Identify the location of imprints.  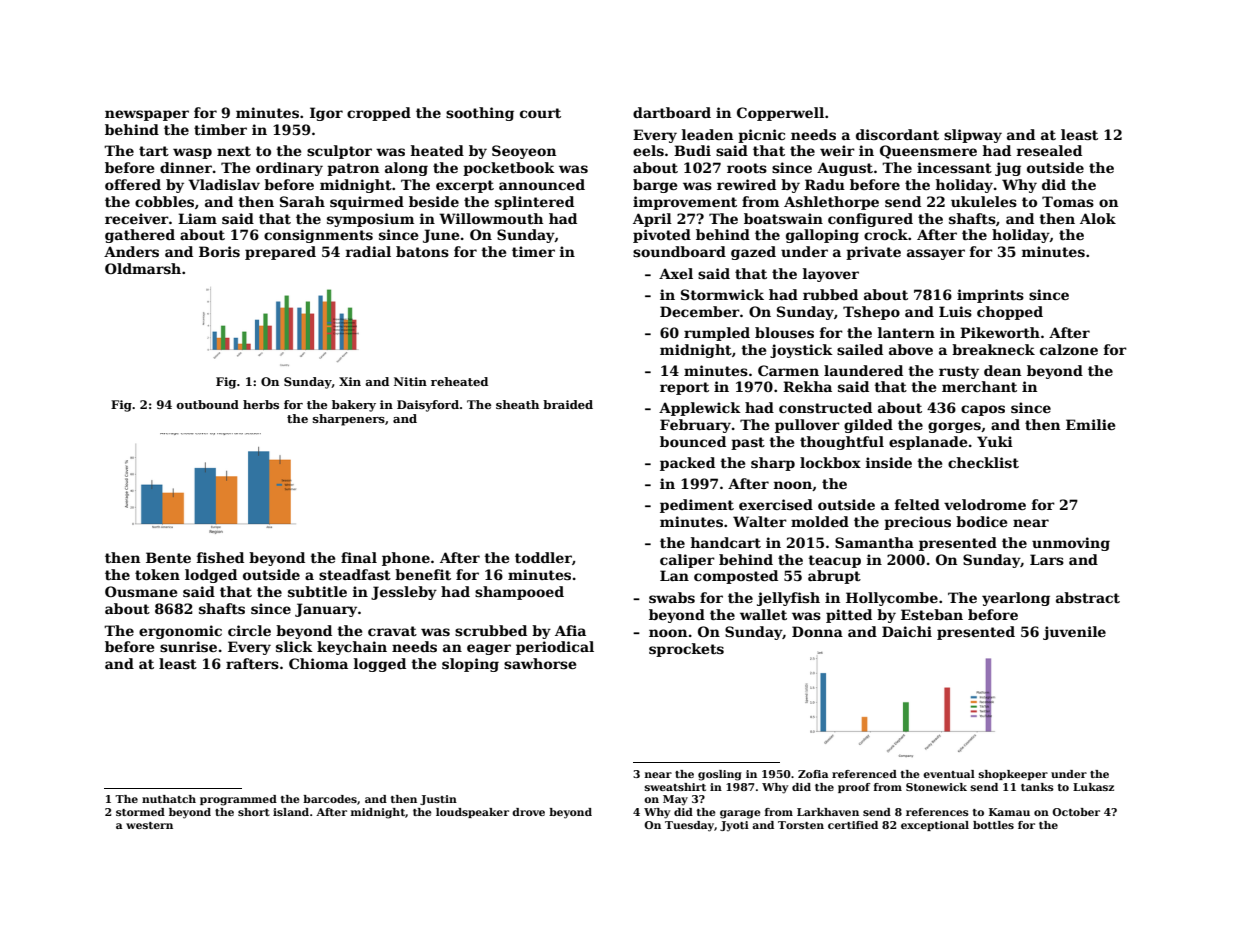
(990, 296).
